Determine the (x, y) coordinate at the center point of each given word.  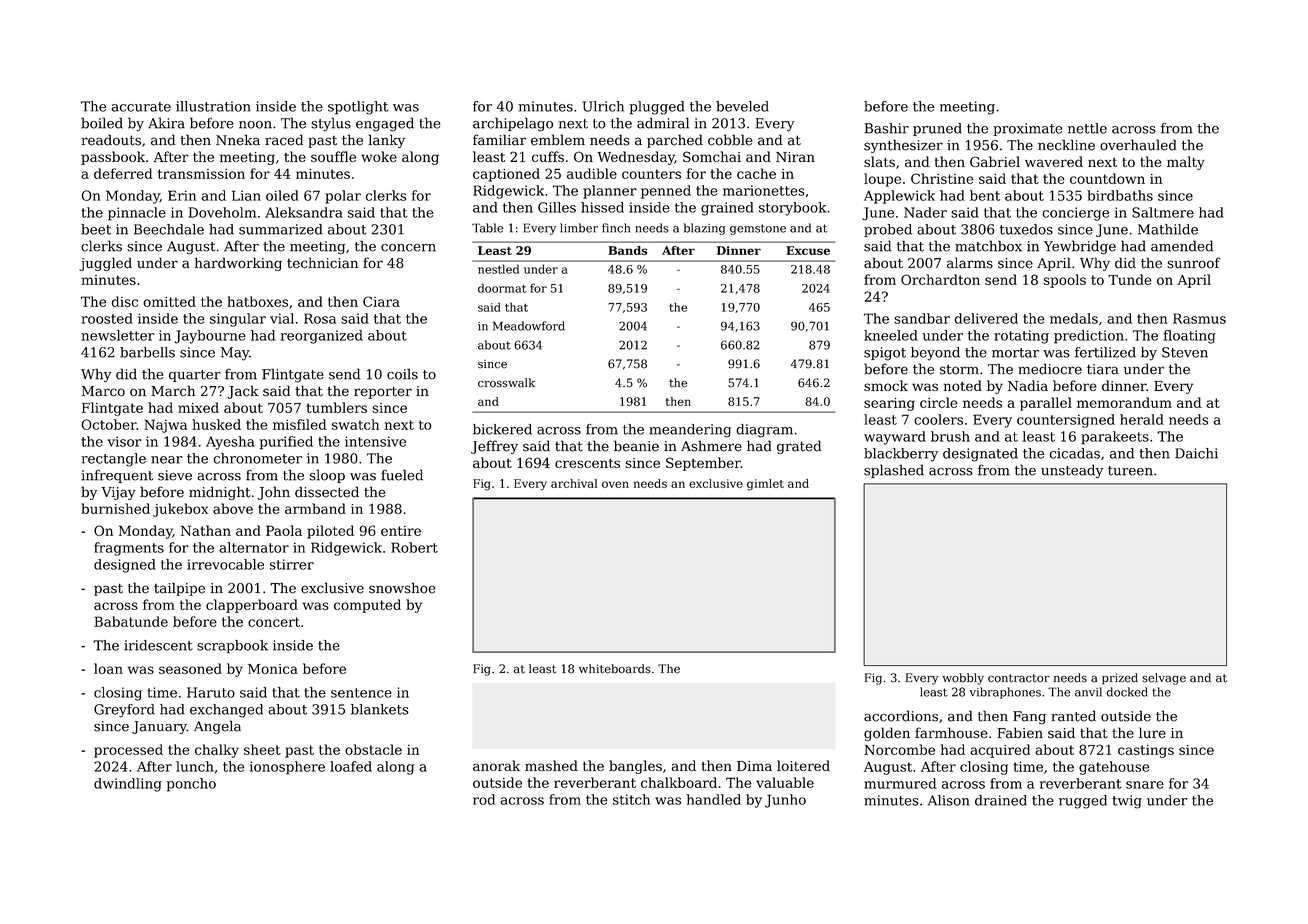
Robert (414, 547)
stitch (631, 799)
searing (889, 404)
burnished (115, 508)
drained (1001, 800)
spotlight (358, 108)
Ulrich (603, 106)
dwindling (128, 785)
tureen (1130, 471)
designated (980, 455)
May (234, 354)
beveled (742, 106)
